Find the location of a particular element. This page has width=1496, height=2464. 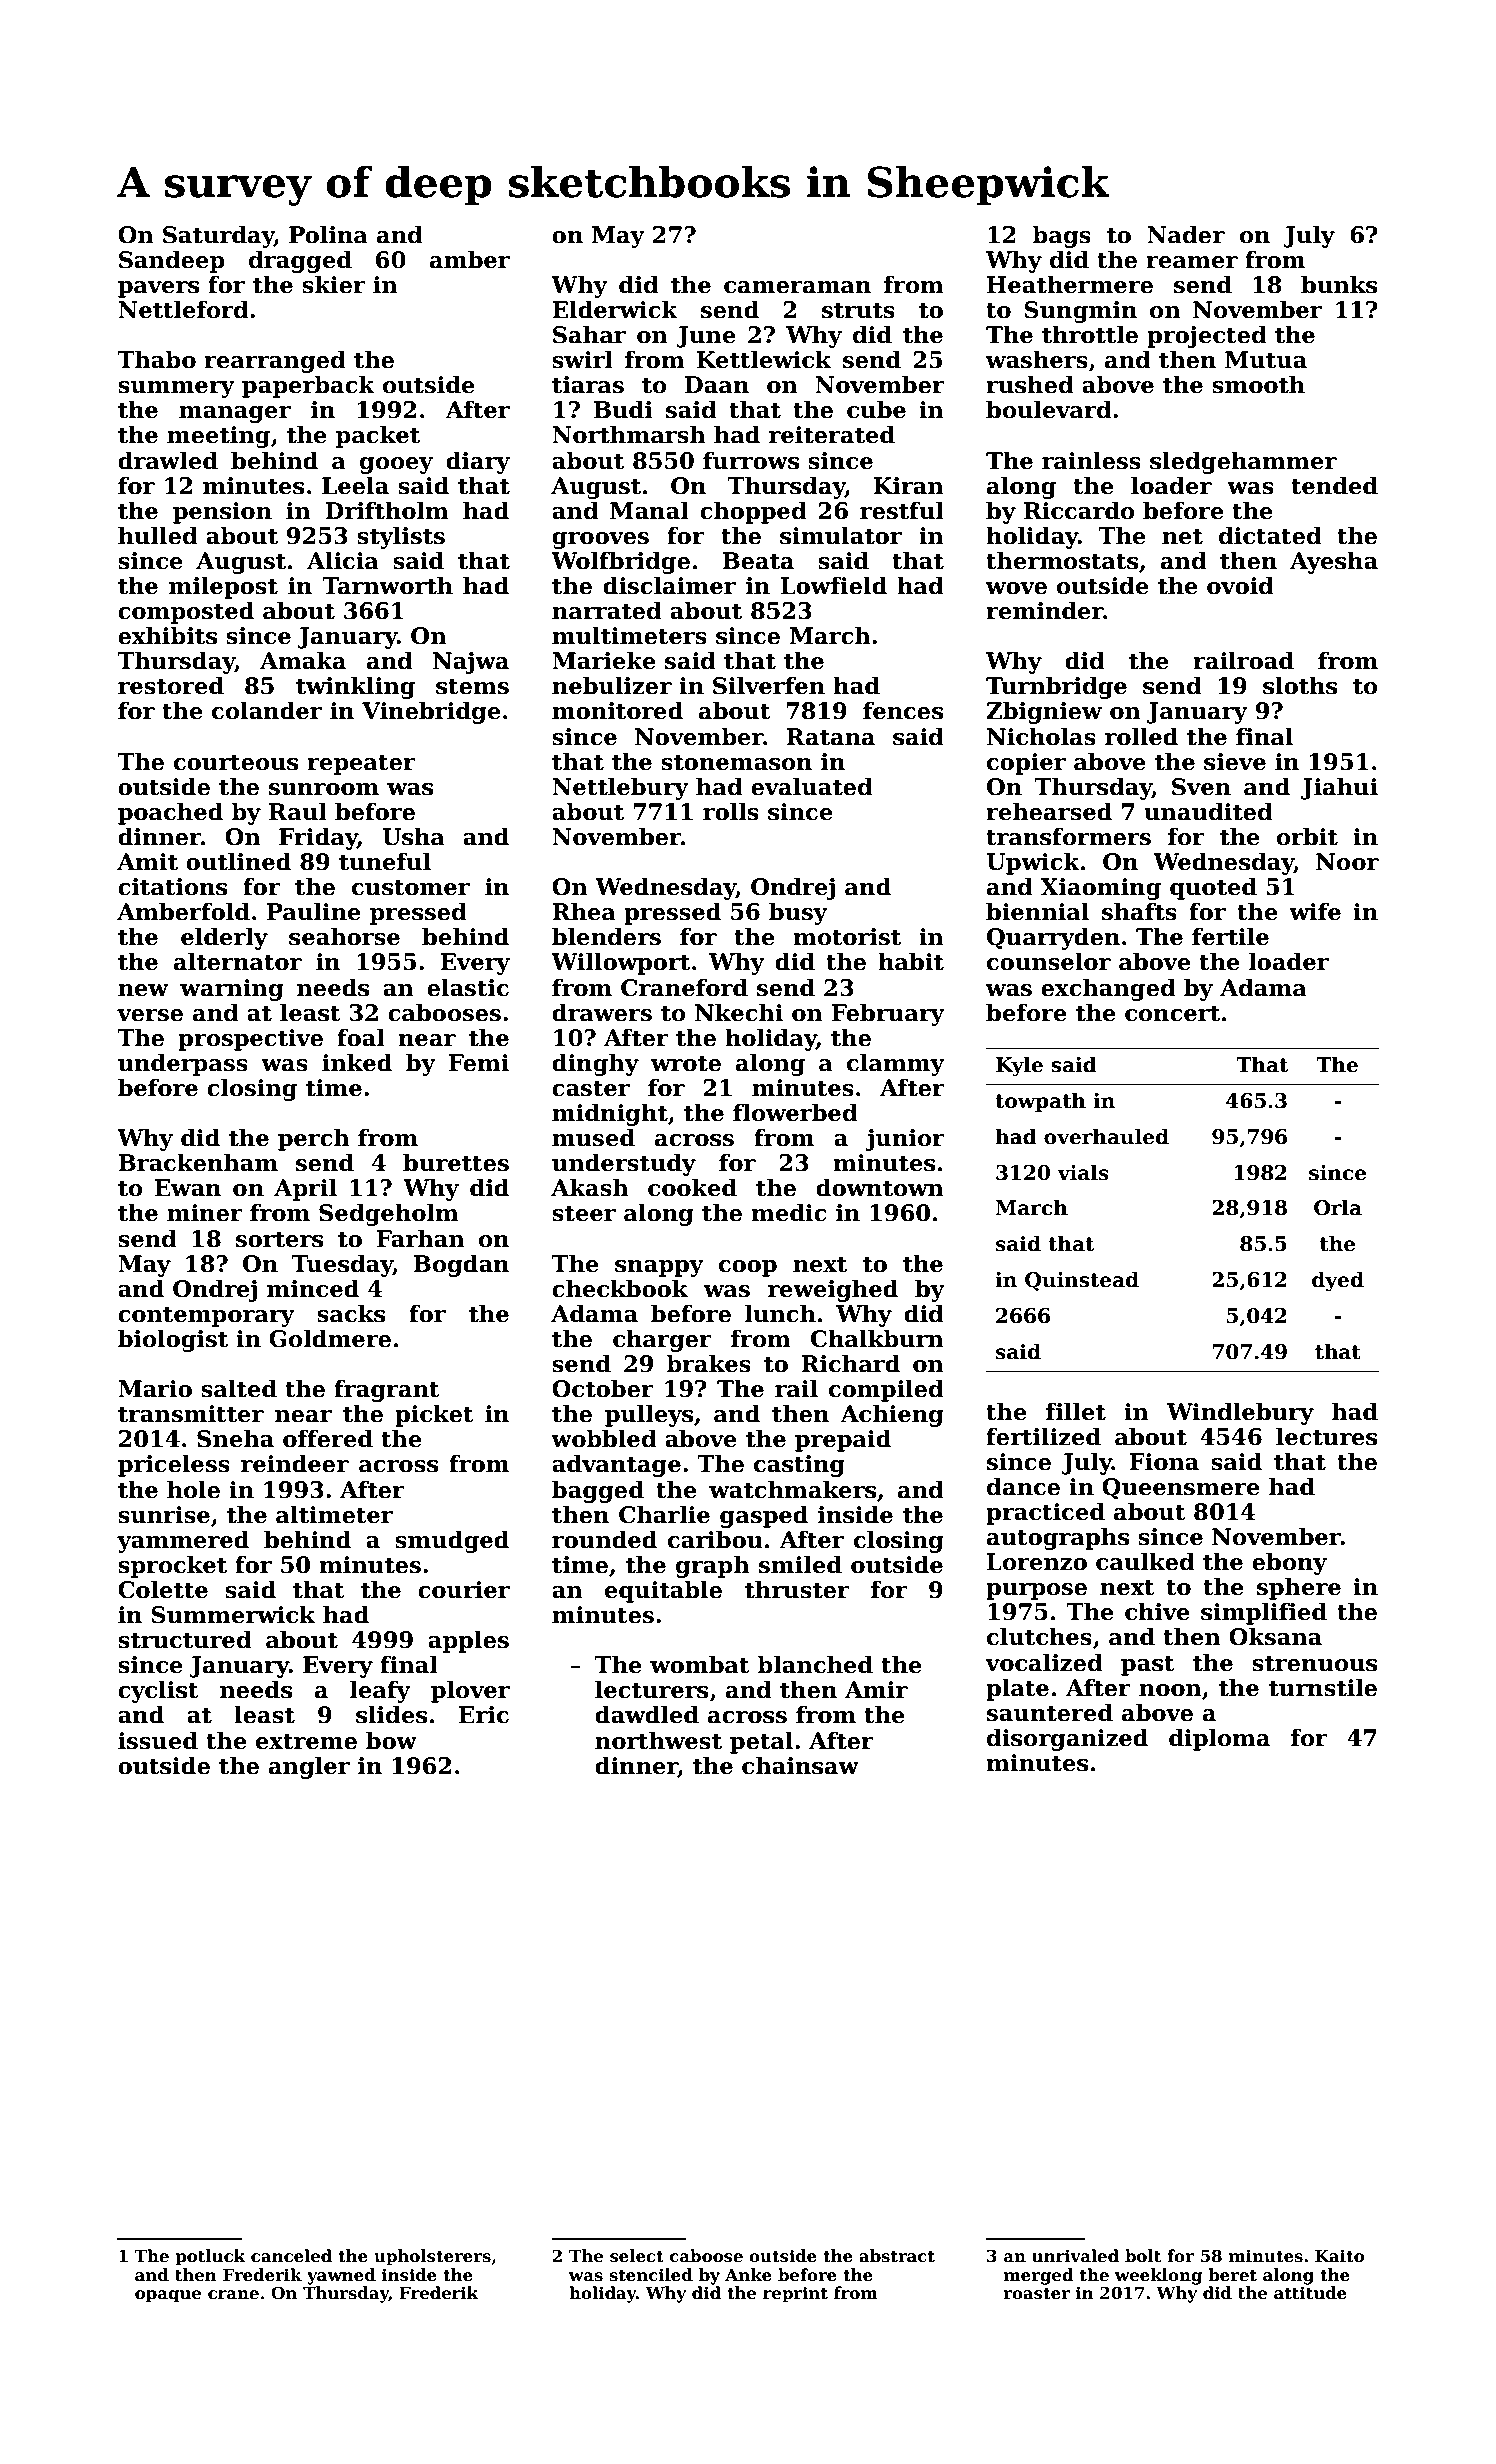

cooked is located at coordinates (692, 1187).
